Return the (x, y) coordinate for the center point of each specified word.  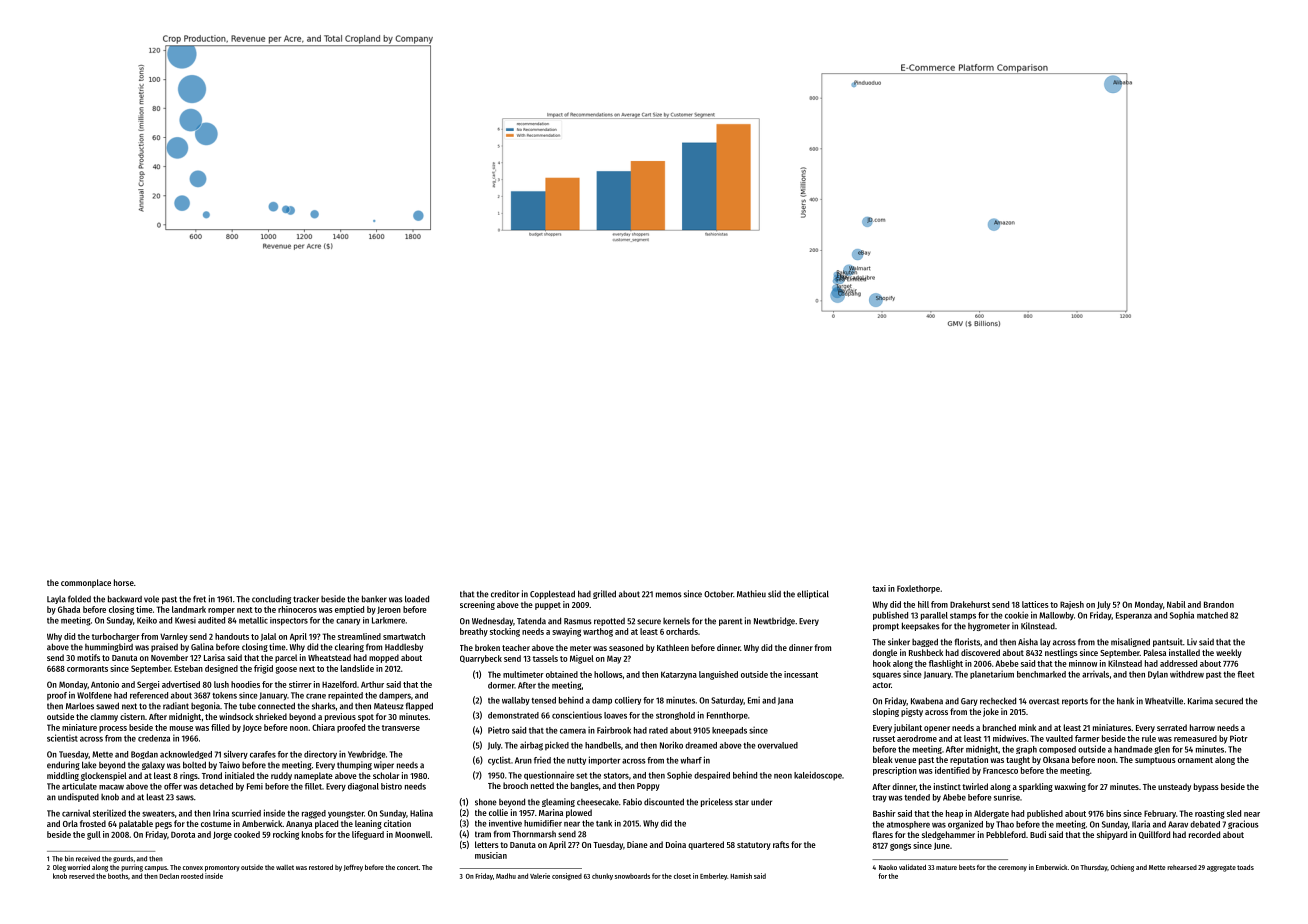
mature (946, 867)
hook (882, 663)
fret (199, 599)
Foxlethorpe (918, 589)
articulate (79, 786)
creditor (505, 594)
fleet (1245, 674)
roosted (192, 876)
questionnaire (549, 775)
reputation (969, 760)
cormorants (87, 669)
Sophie (679, 775)
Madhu (506, 876)
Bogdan (144, 755)
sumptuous (1155, 761)
